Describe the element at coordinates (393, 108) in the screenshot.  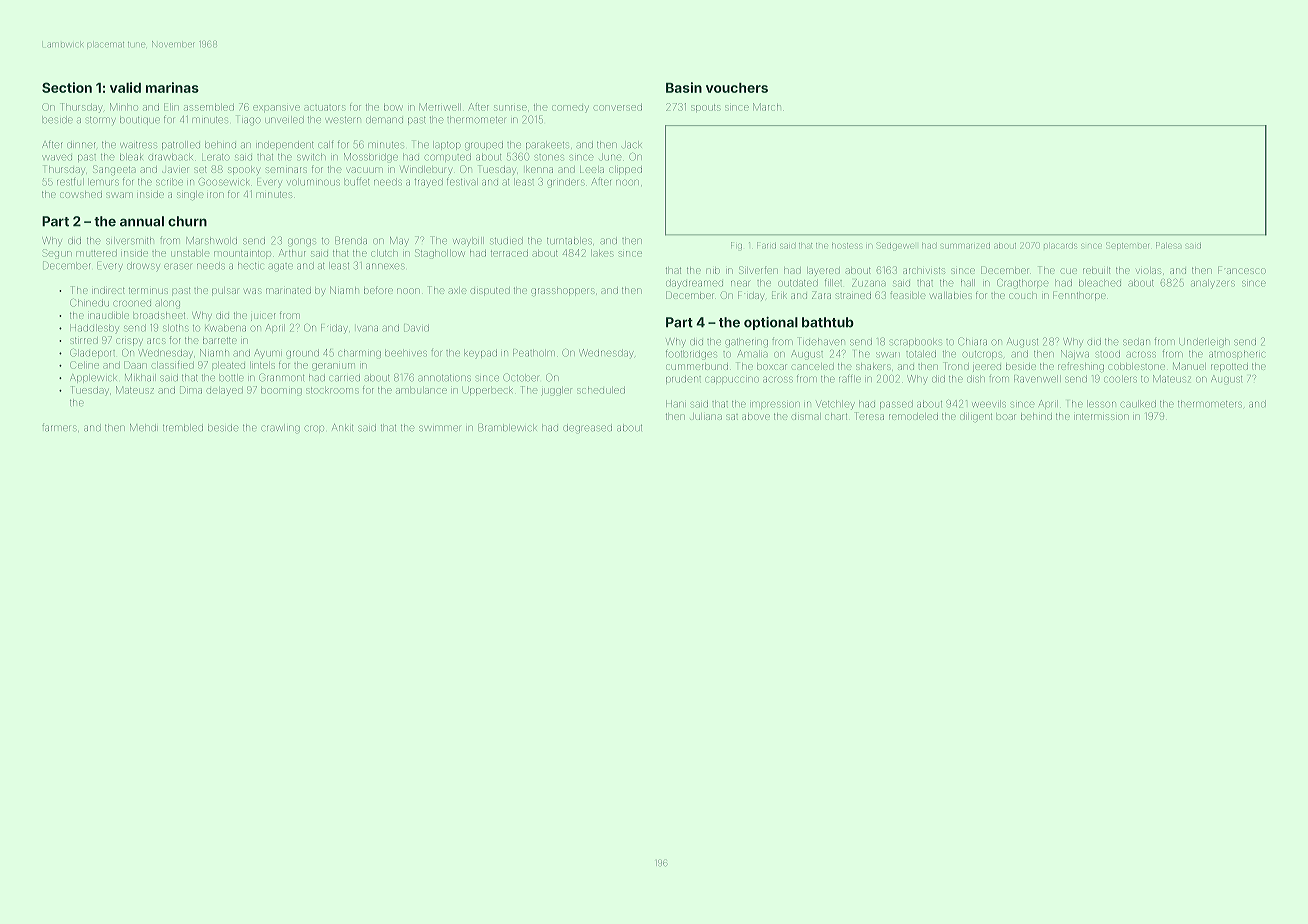
I see `bow` at that location.
